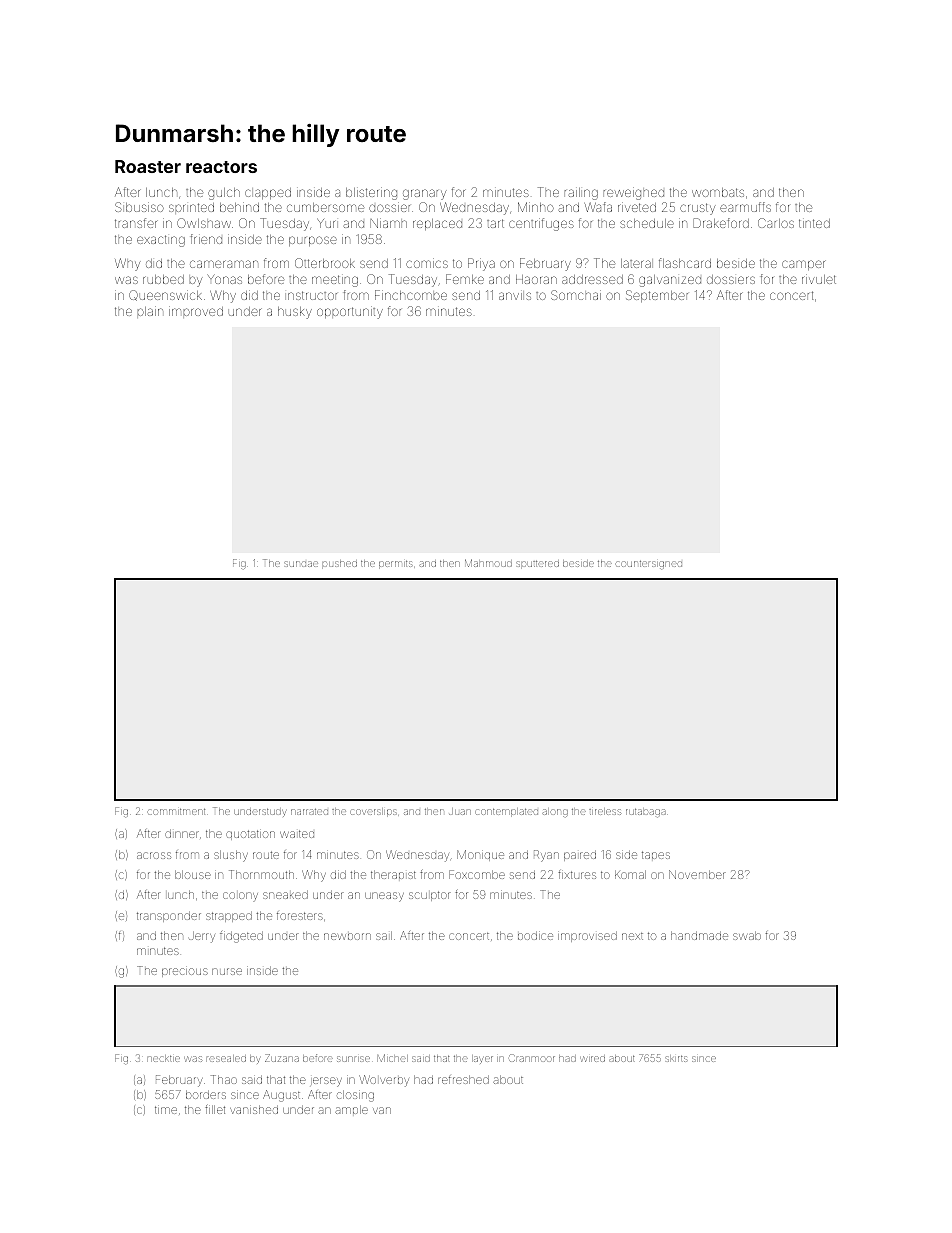 This screenshot has width=952, height=1233. Describe the element at coordinates (325, 207) in the screenshot. I see `cumbersome` at that location.
